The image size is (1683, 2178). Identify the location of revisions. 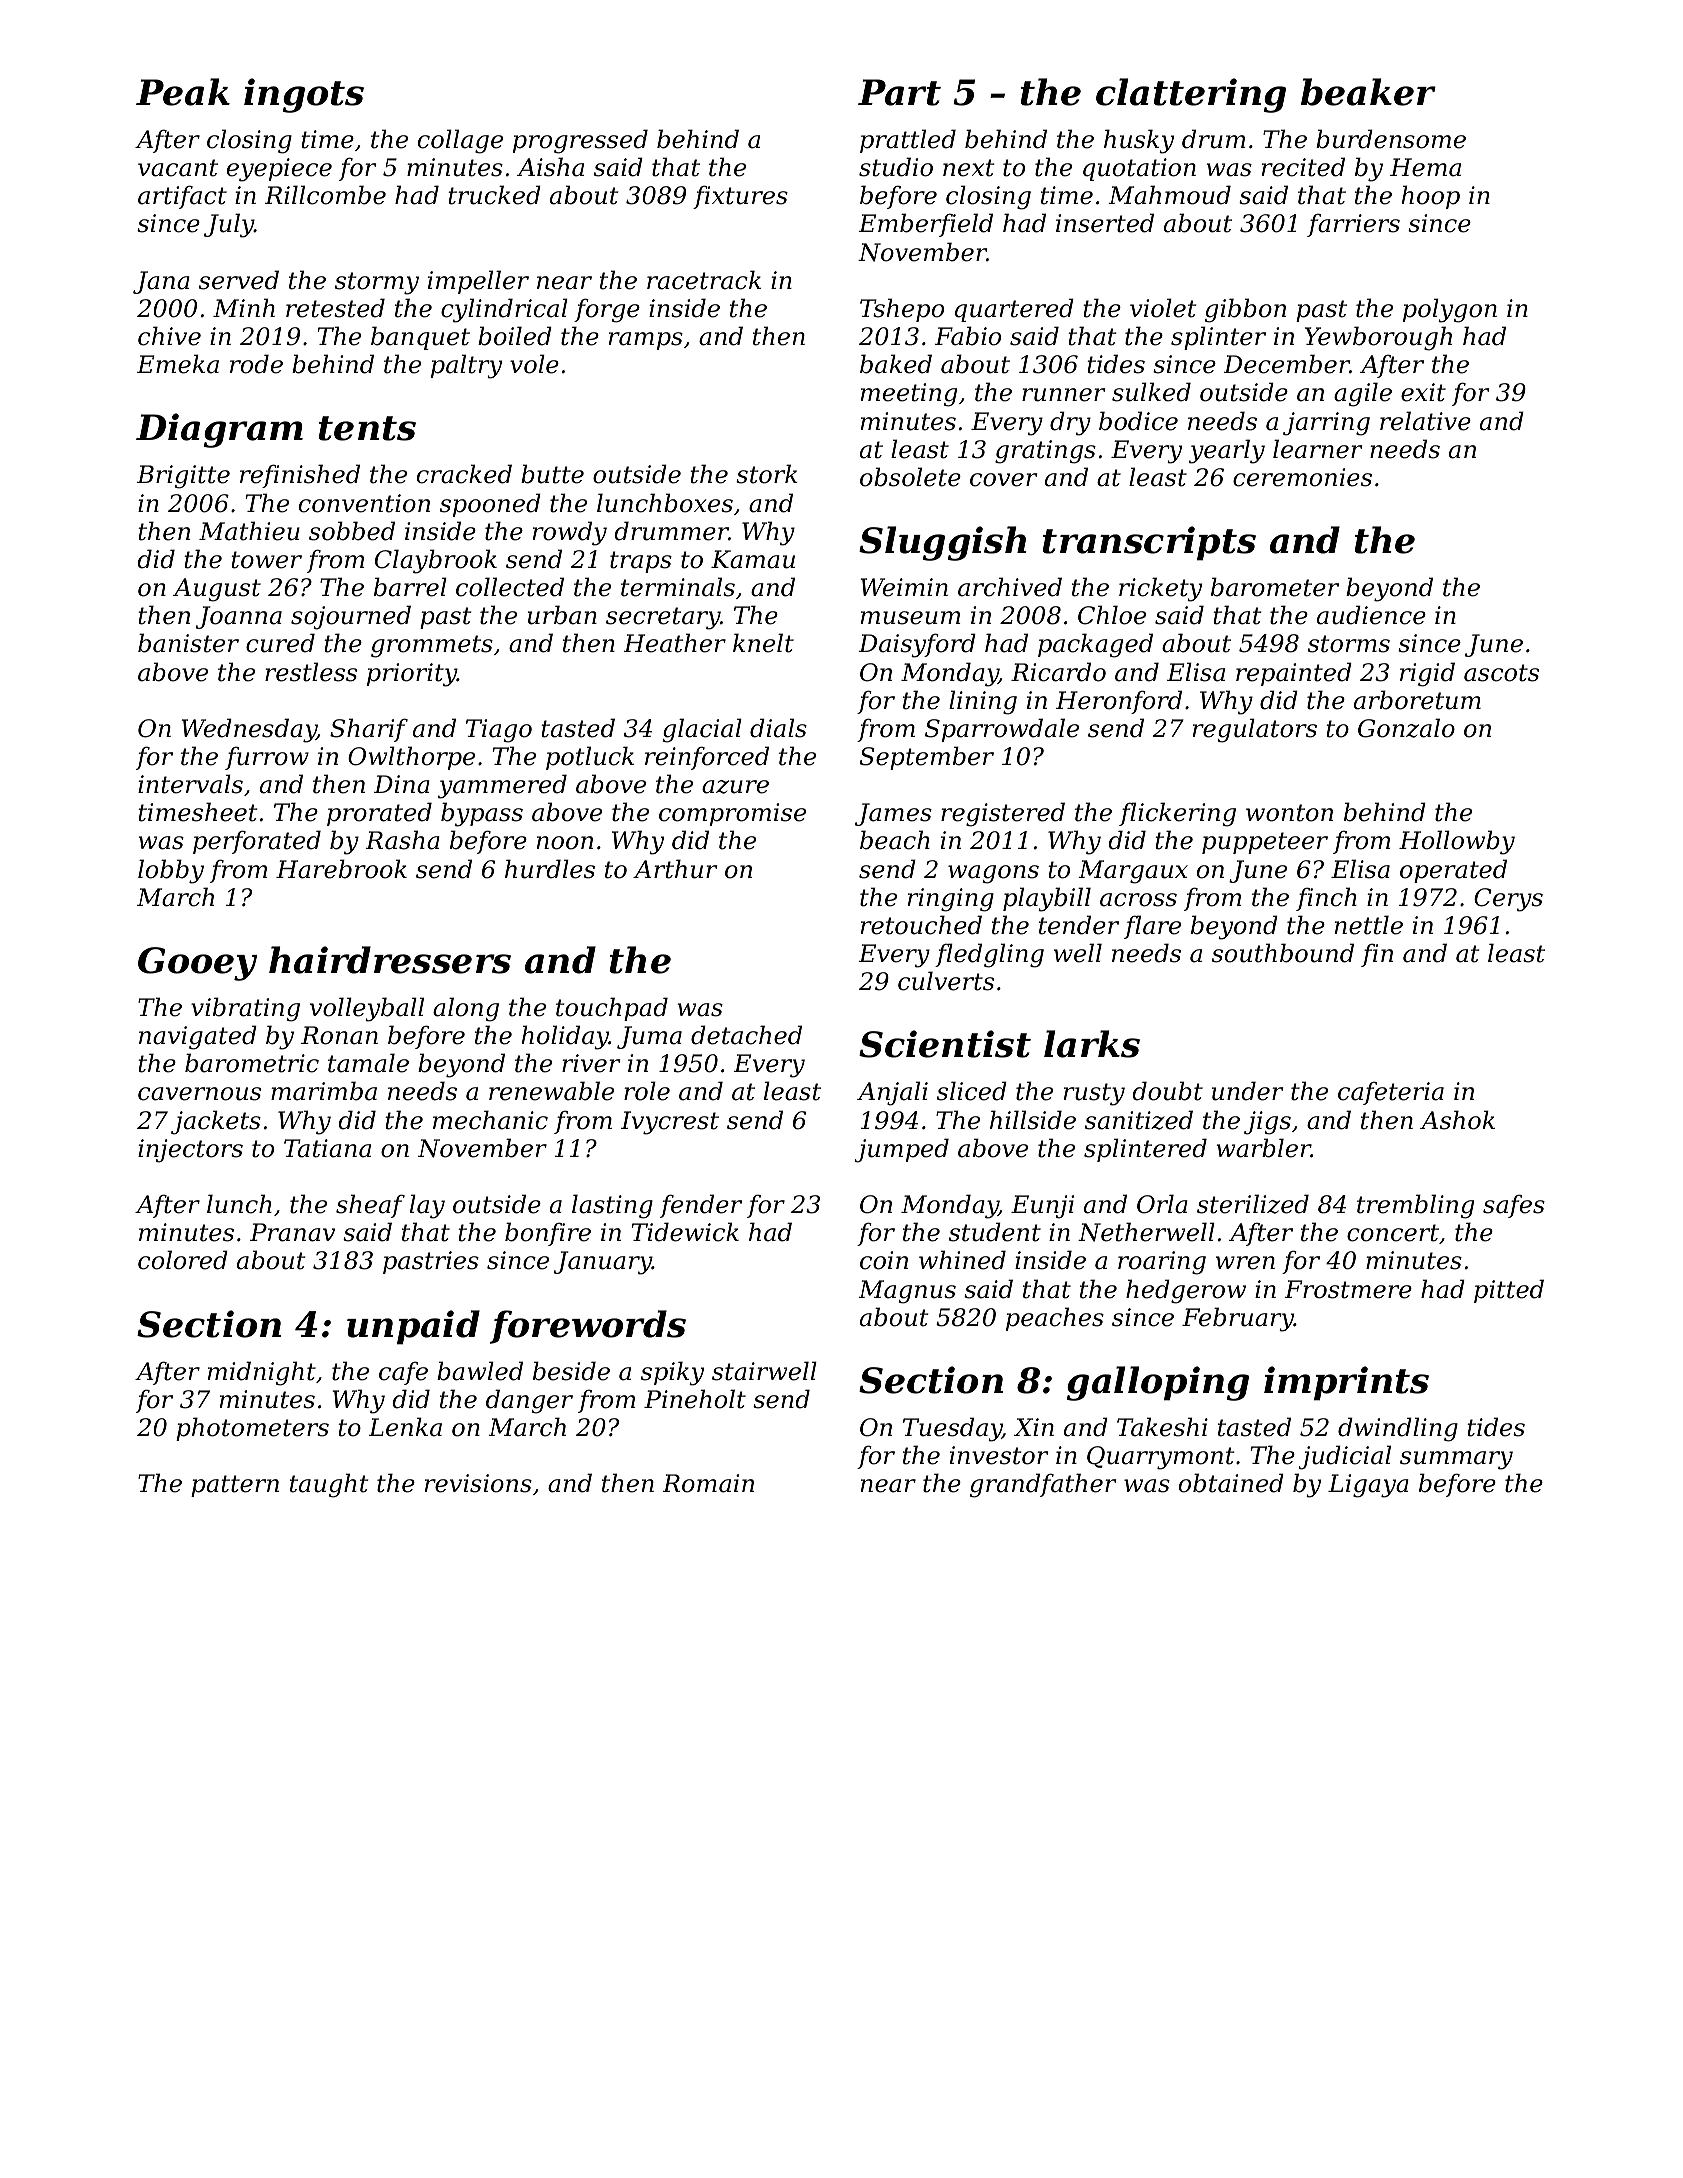
(478, 1483).
